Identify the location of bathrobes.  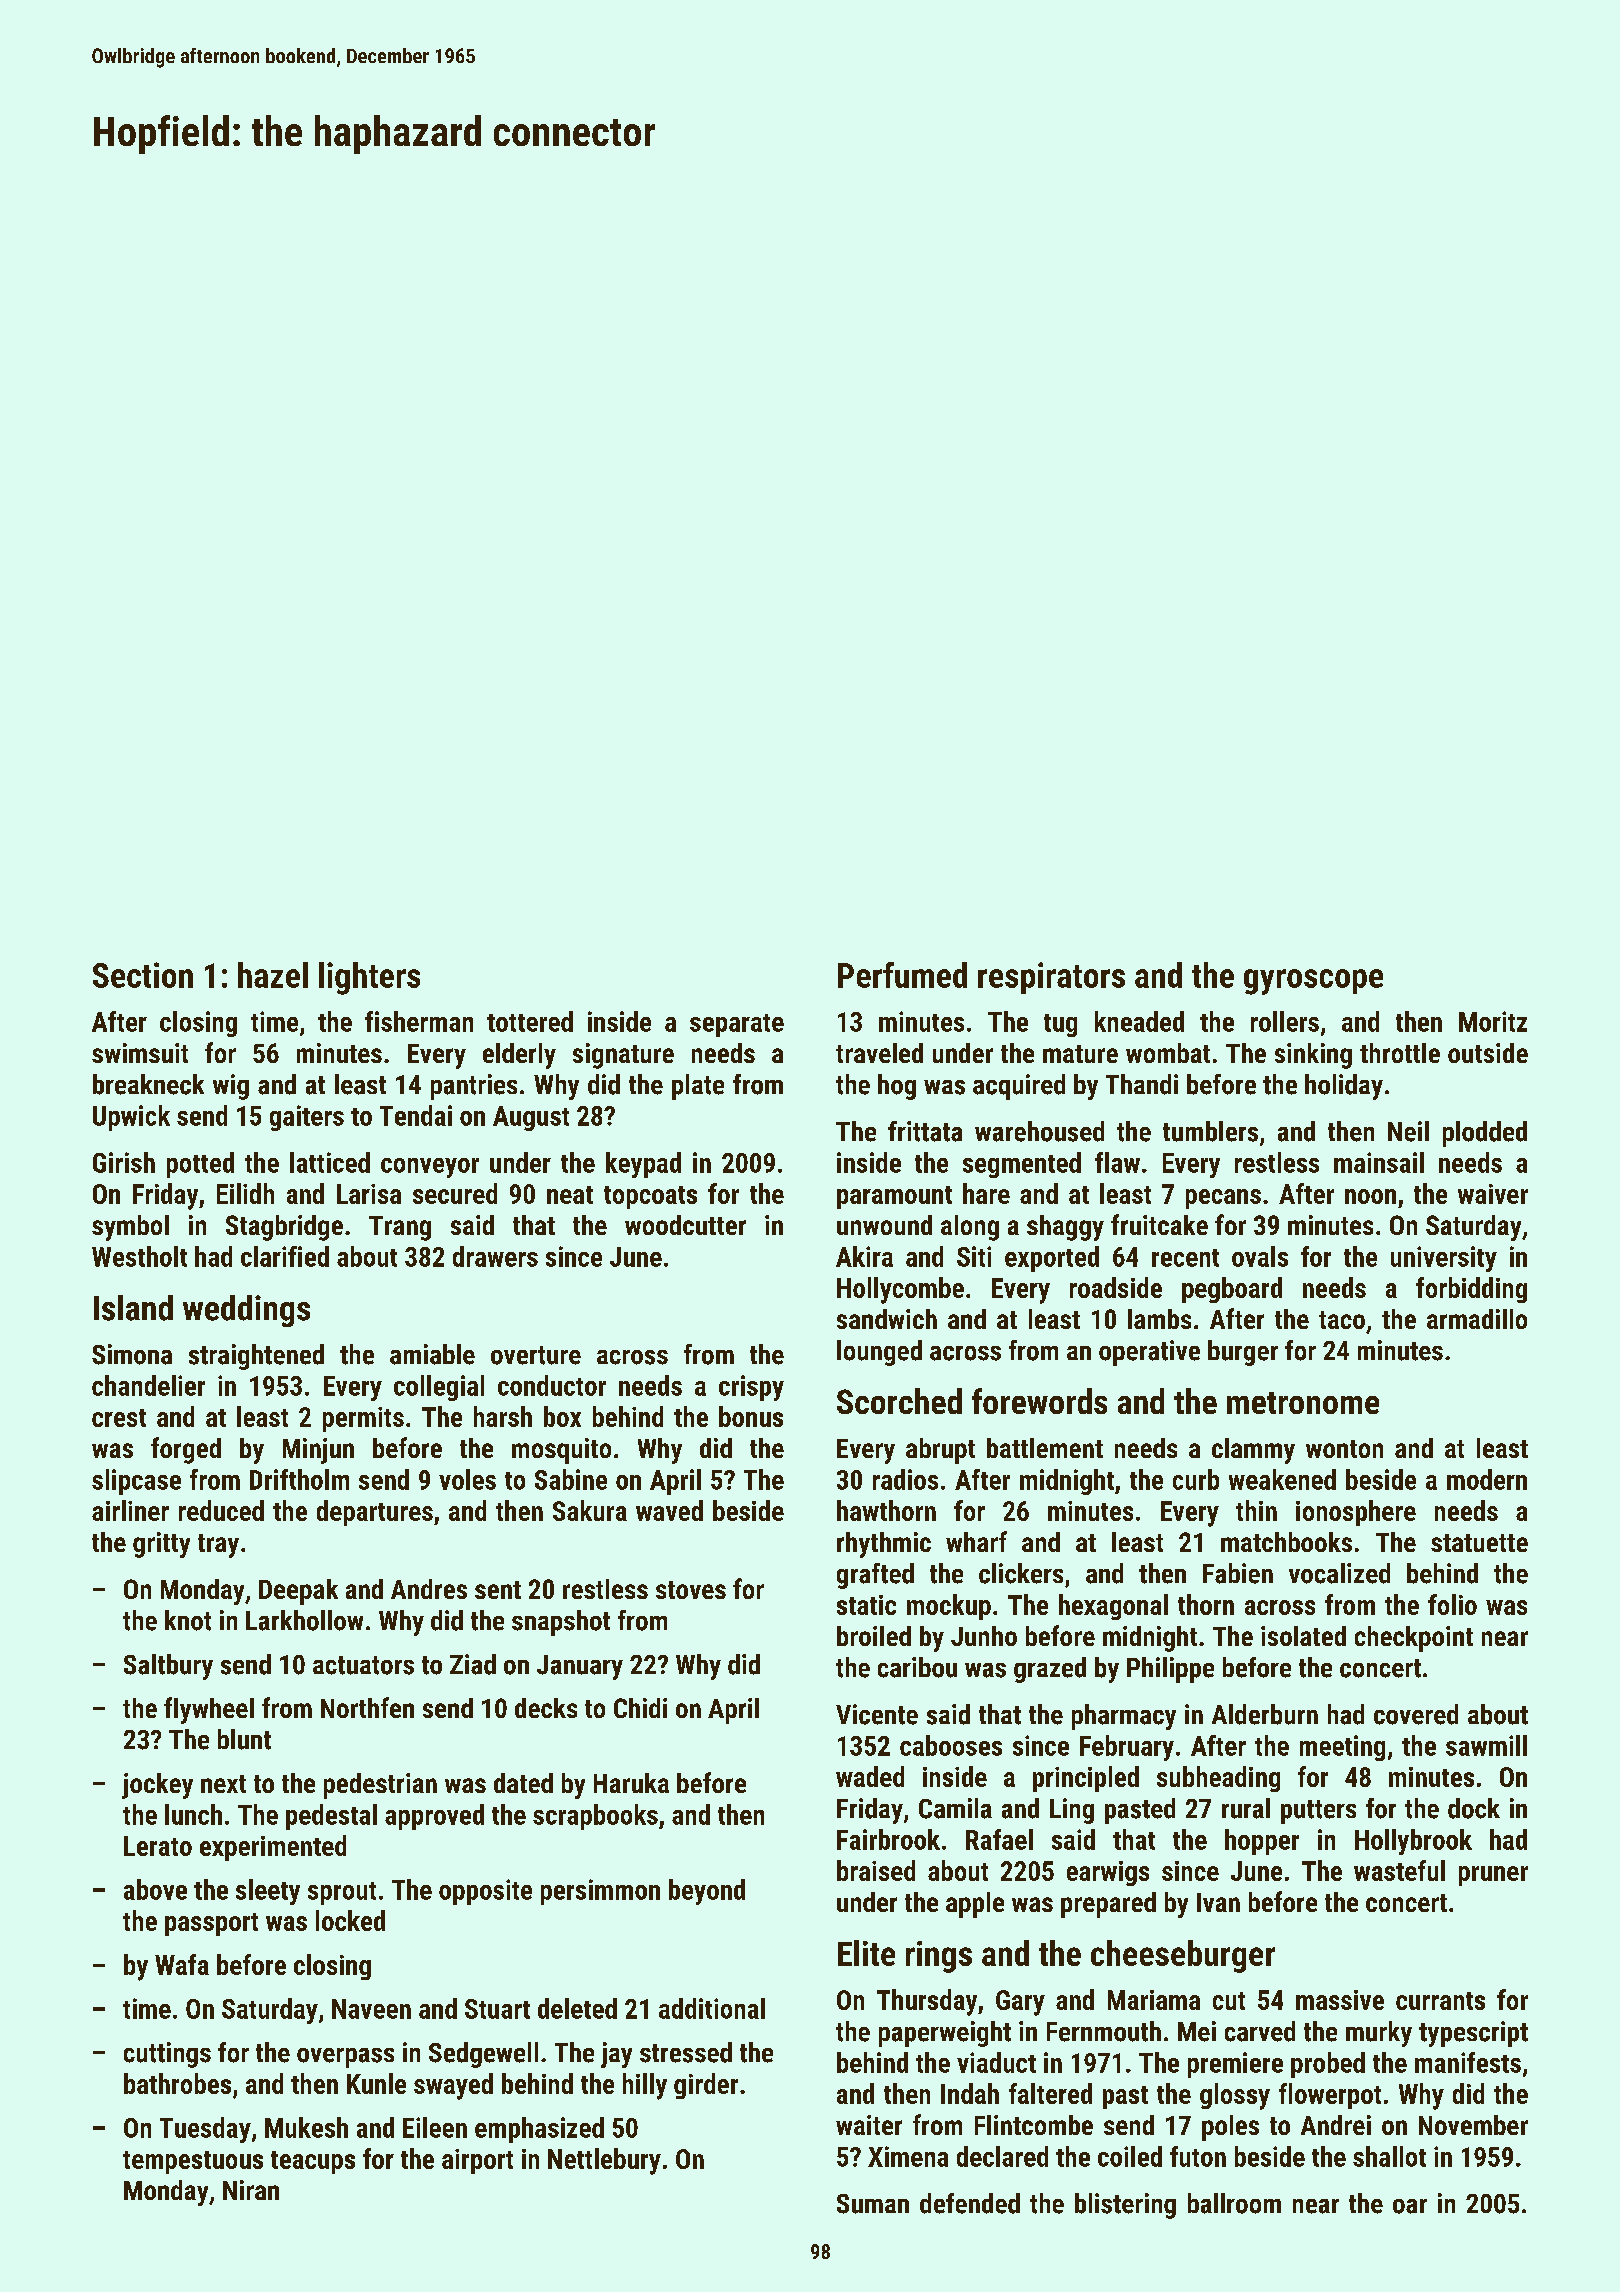
(177, 2083).
